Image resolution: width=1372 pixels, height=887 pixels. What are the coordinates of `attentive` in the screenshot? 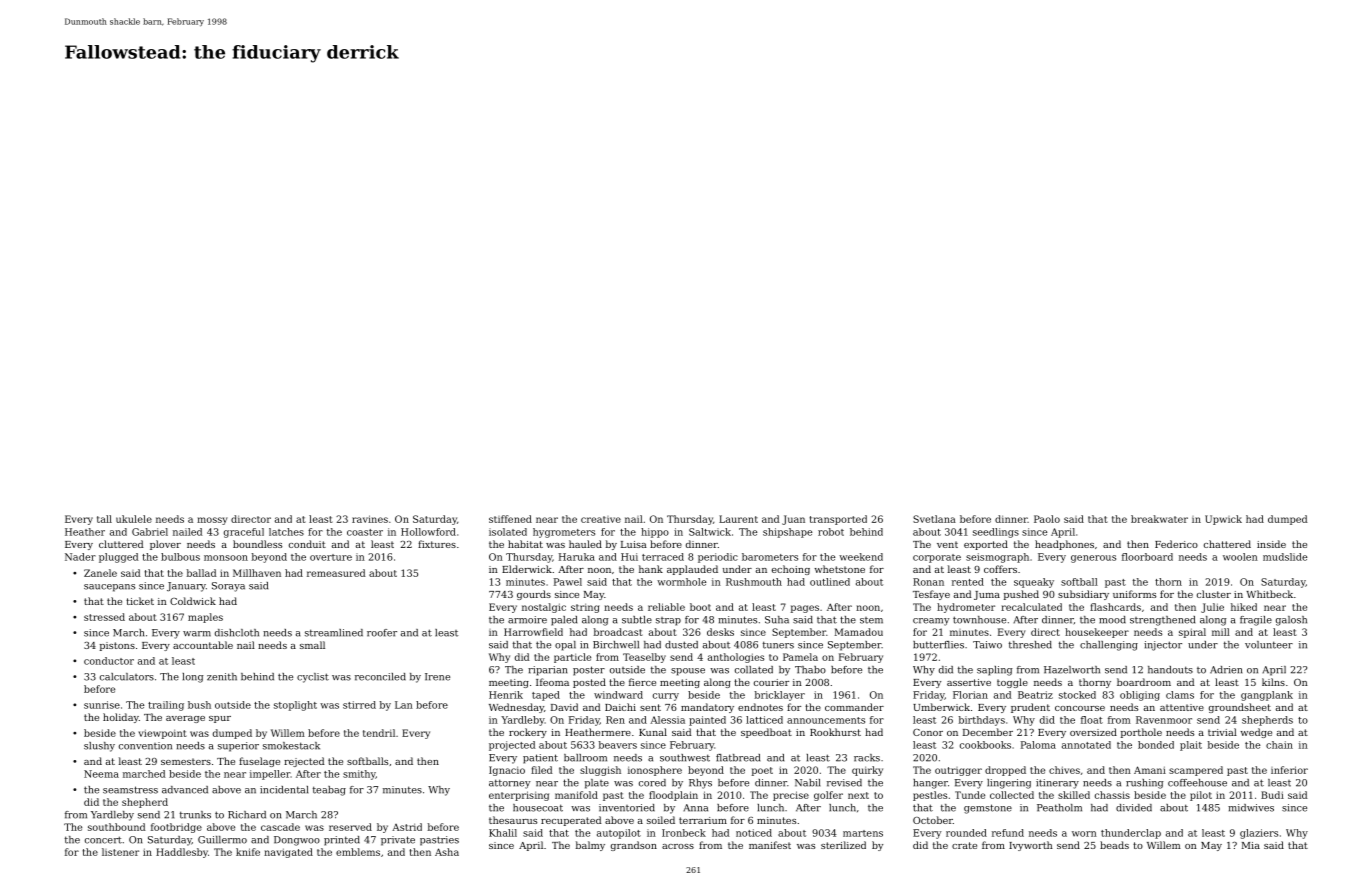 It's located at (1182, 707).
